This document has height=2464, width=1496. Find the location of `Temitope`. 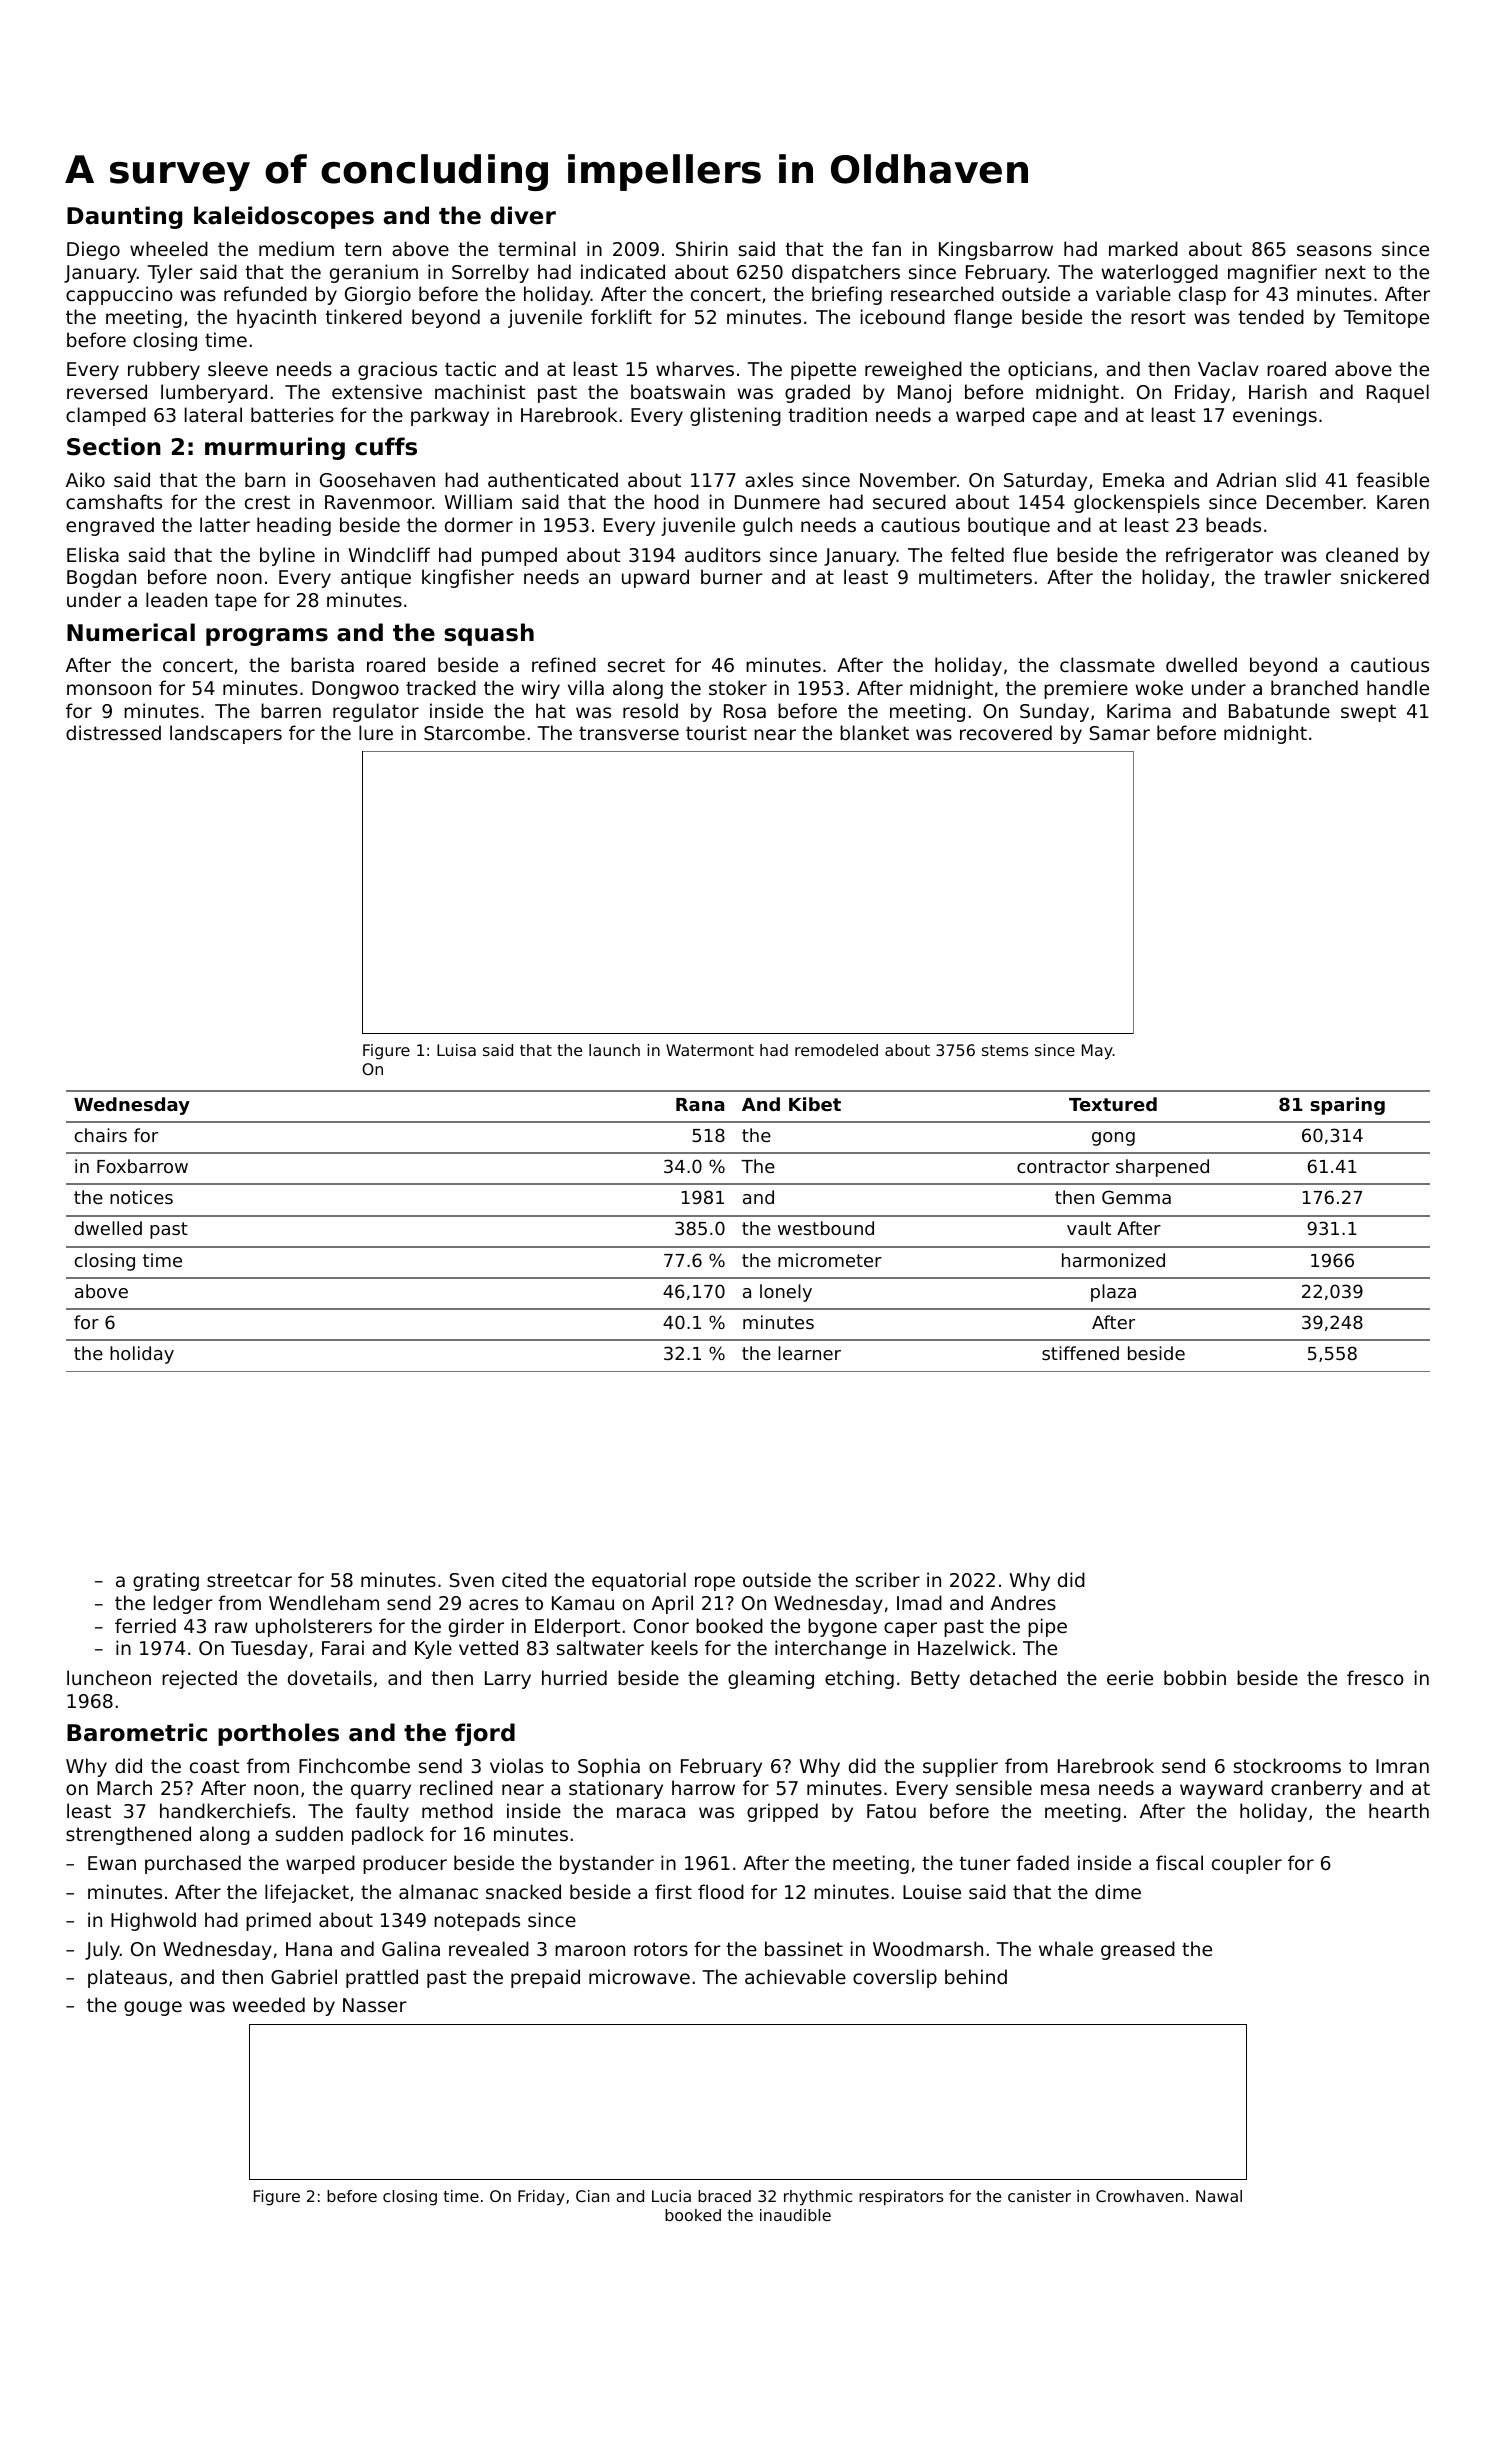

Temitope is located at coordinates (1386, 318).
